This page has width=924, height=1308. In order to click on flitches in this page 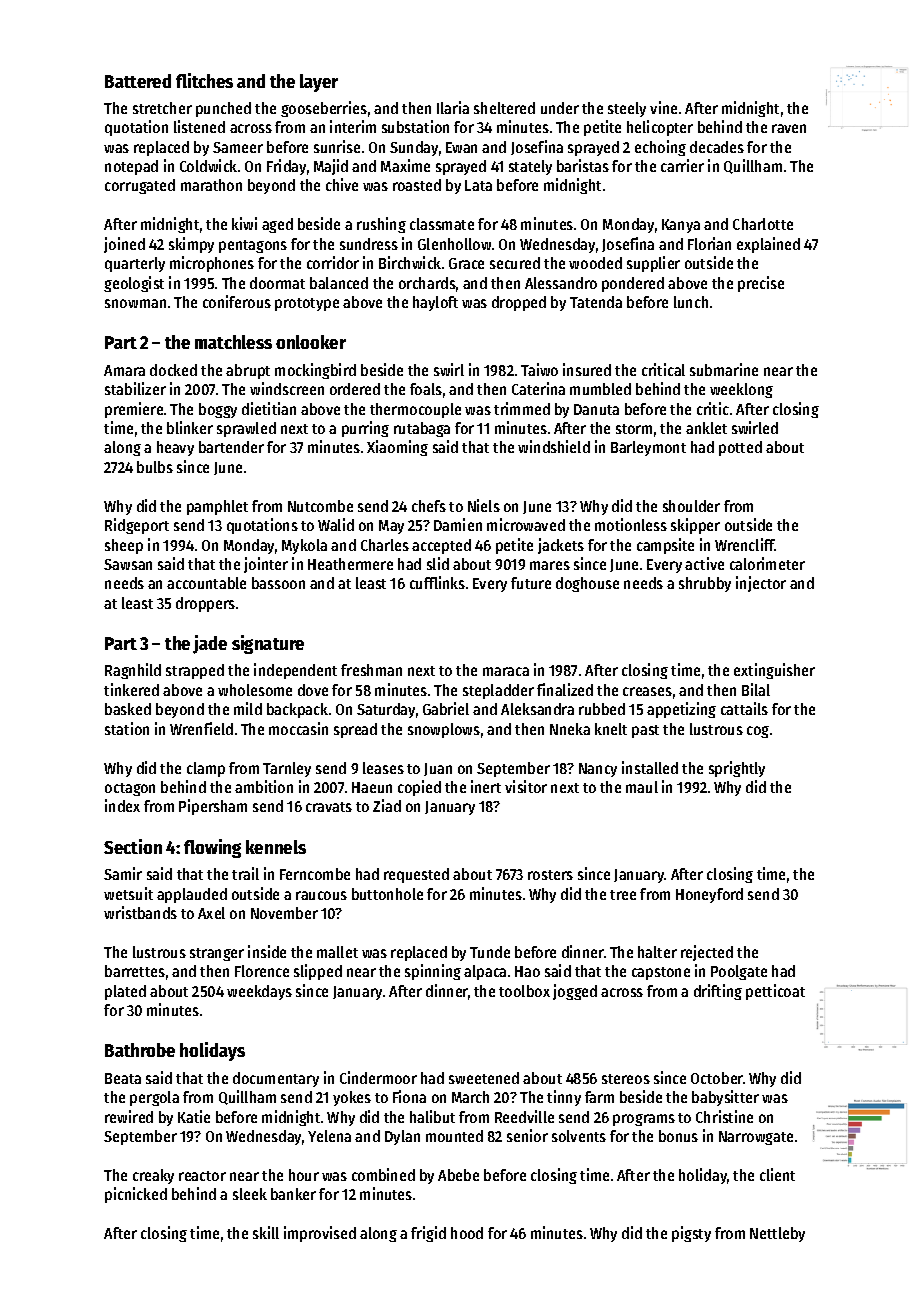, I will do `click(204, 80)`.
